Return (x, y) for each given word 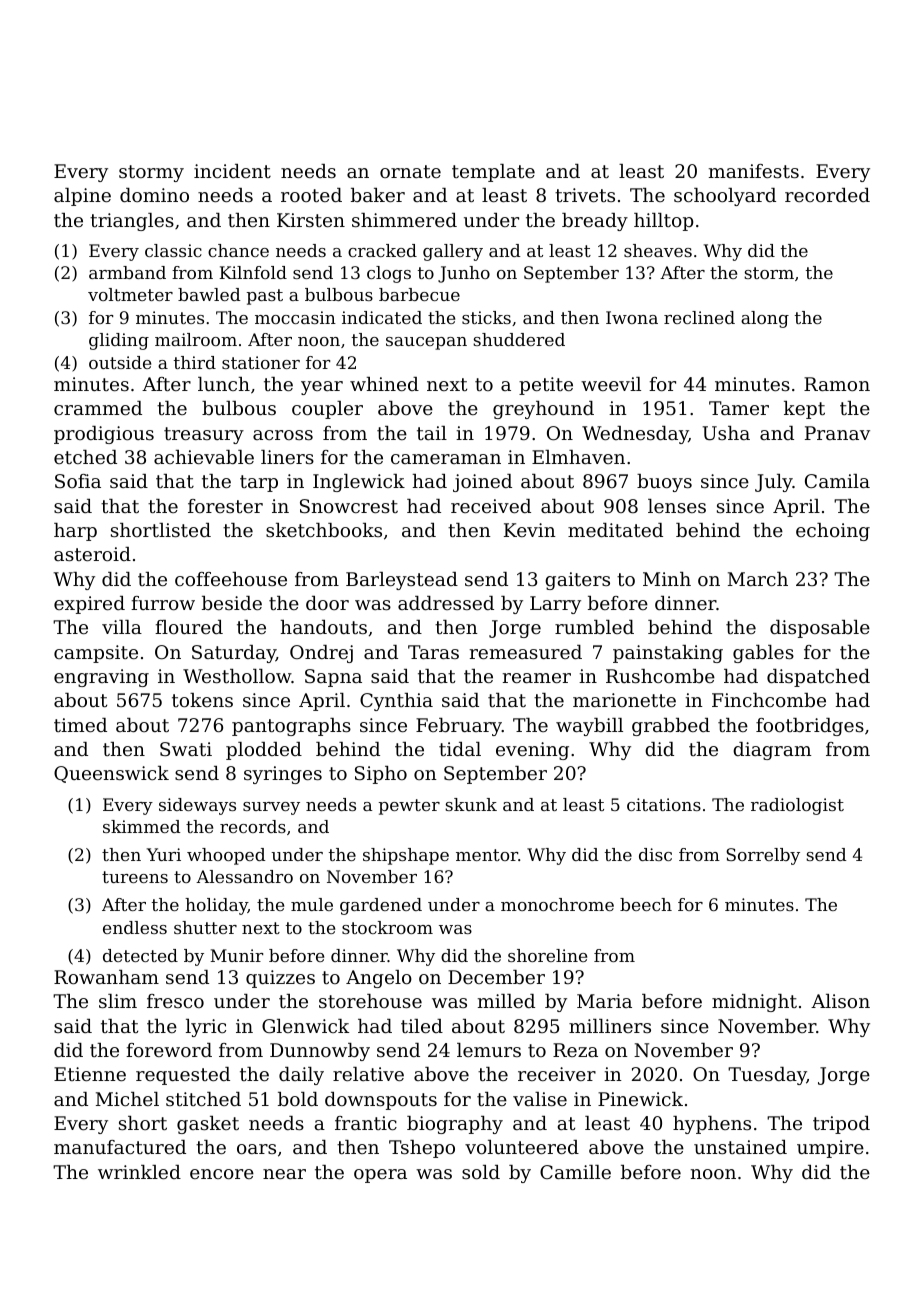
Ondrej (321, 654)
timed (80, 725)
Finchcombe (769, 700)
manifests (754, 171)
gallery (453, 252)
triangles (132, 222)
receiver (557, 1074)
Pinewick (640, 1099)
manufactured (120, 1147)
